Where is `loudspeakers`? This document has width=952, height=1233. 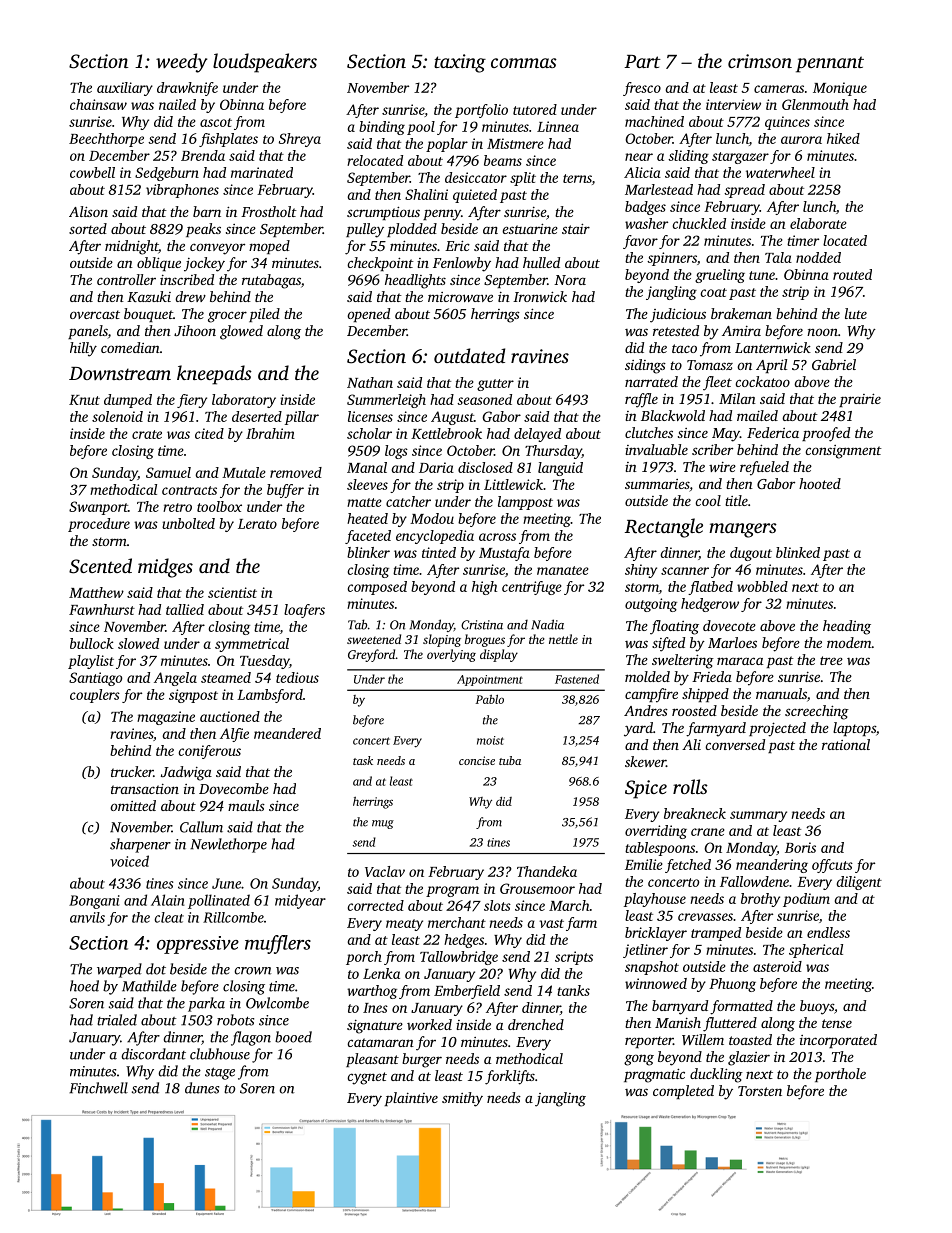 loudspeakers is located at coordinates (265, 63).
